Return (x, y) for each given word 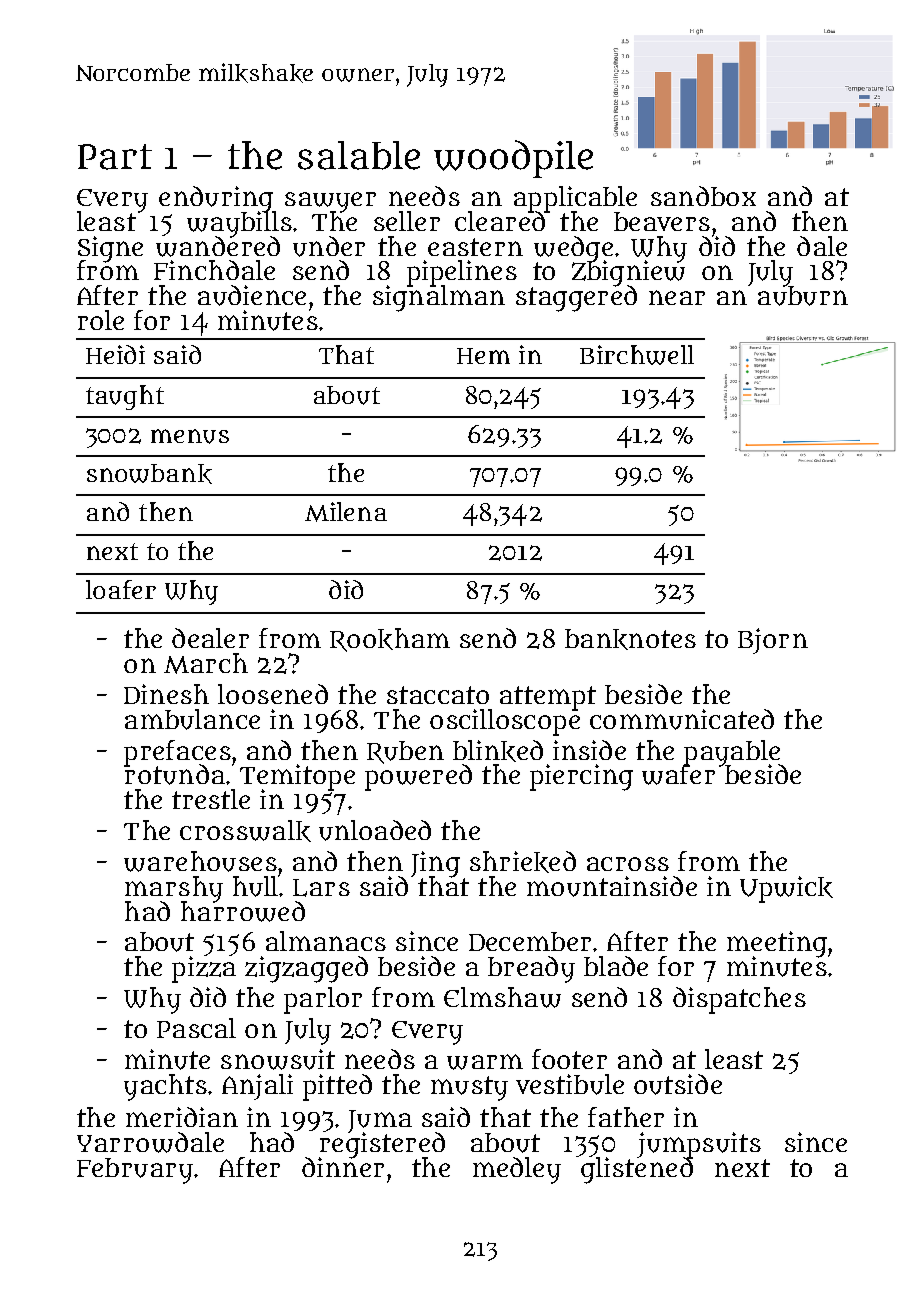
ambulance (192, 719)
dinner (343, 1167)
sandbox (703, 196)
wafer (678, 775)
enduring (217, 199)
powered (418, 777)
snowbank (149, 474)
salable (359, 155)
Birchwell (637, 355)
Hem (483, 356)
